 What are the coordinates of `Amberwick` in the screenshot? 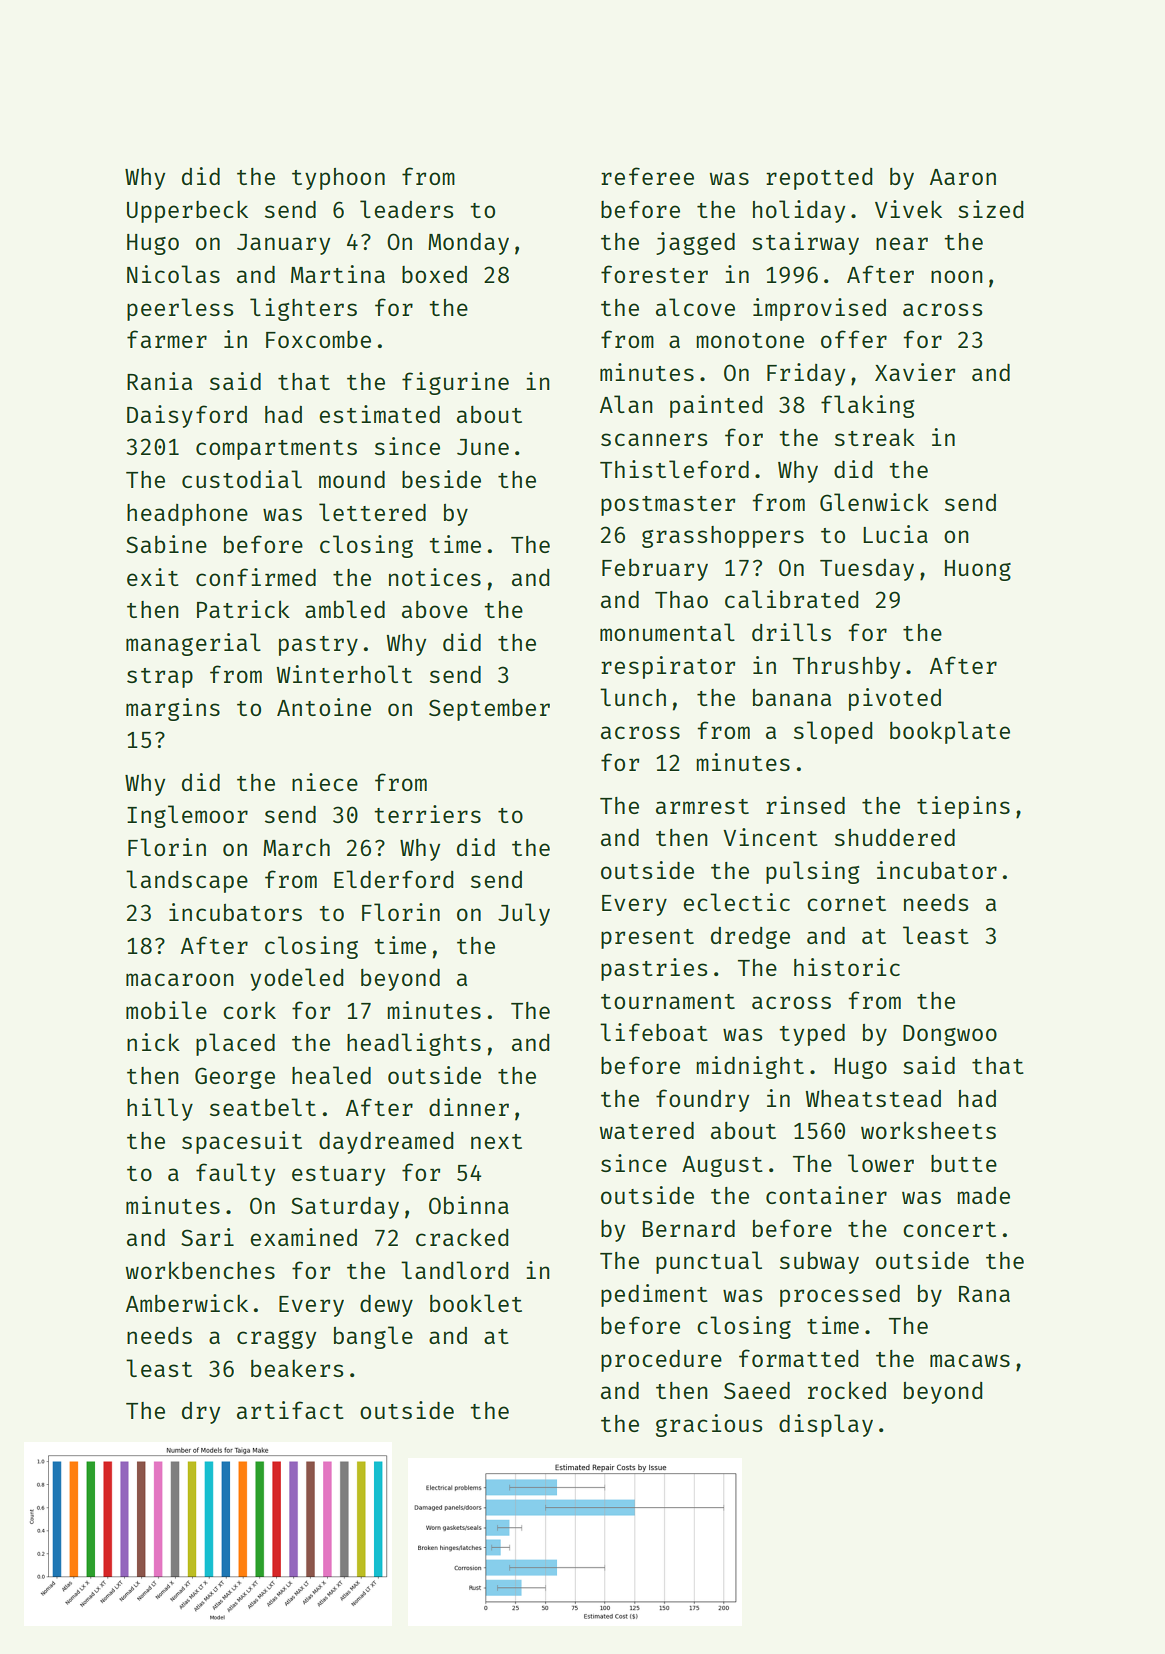 It's located at (187, 1303).
